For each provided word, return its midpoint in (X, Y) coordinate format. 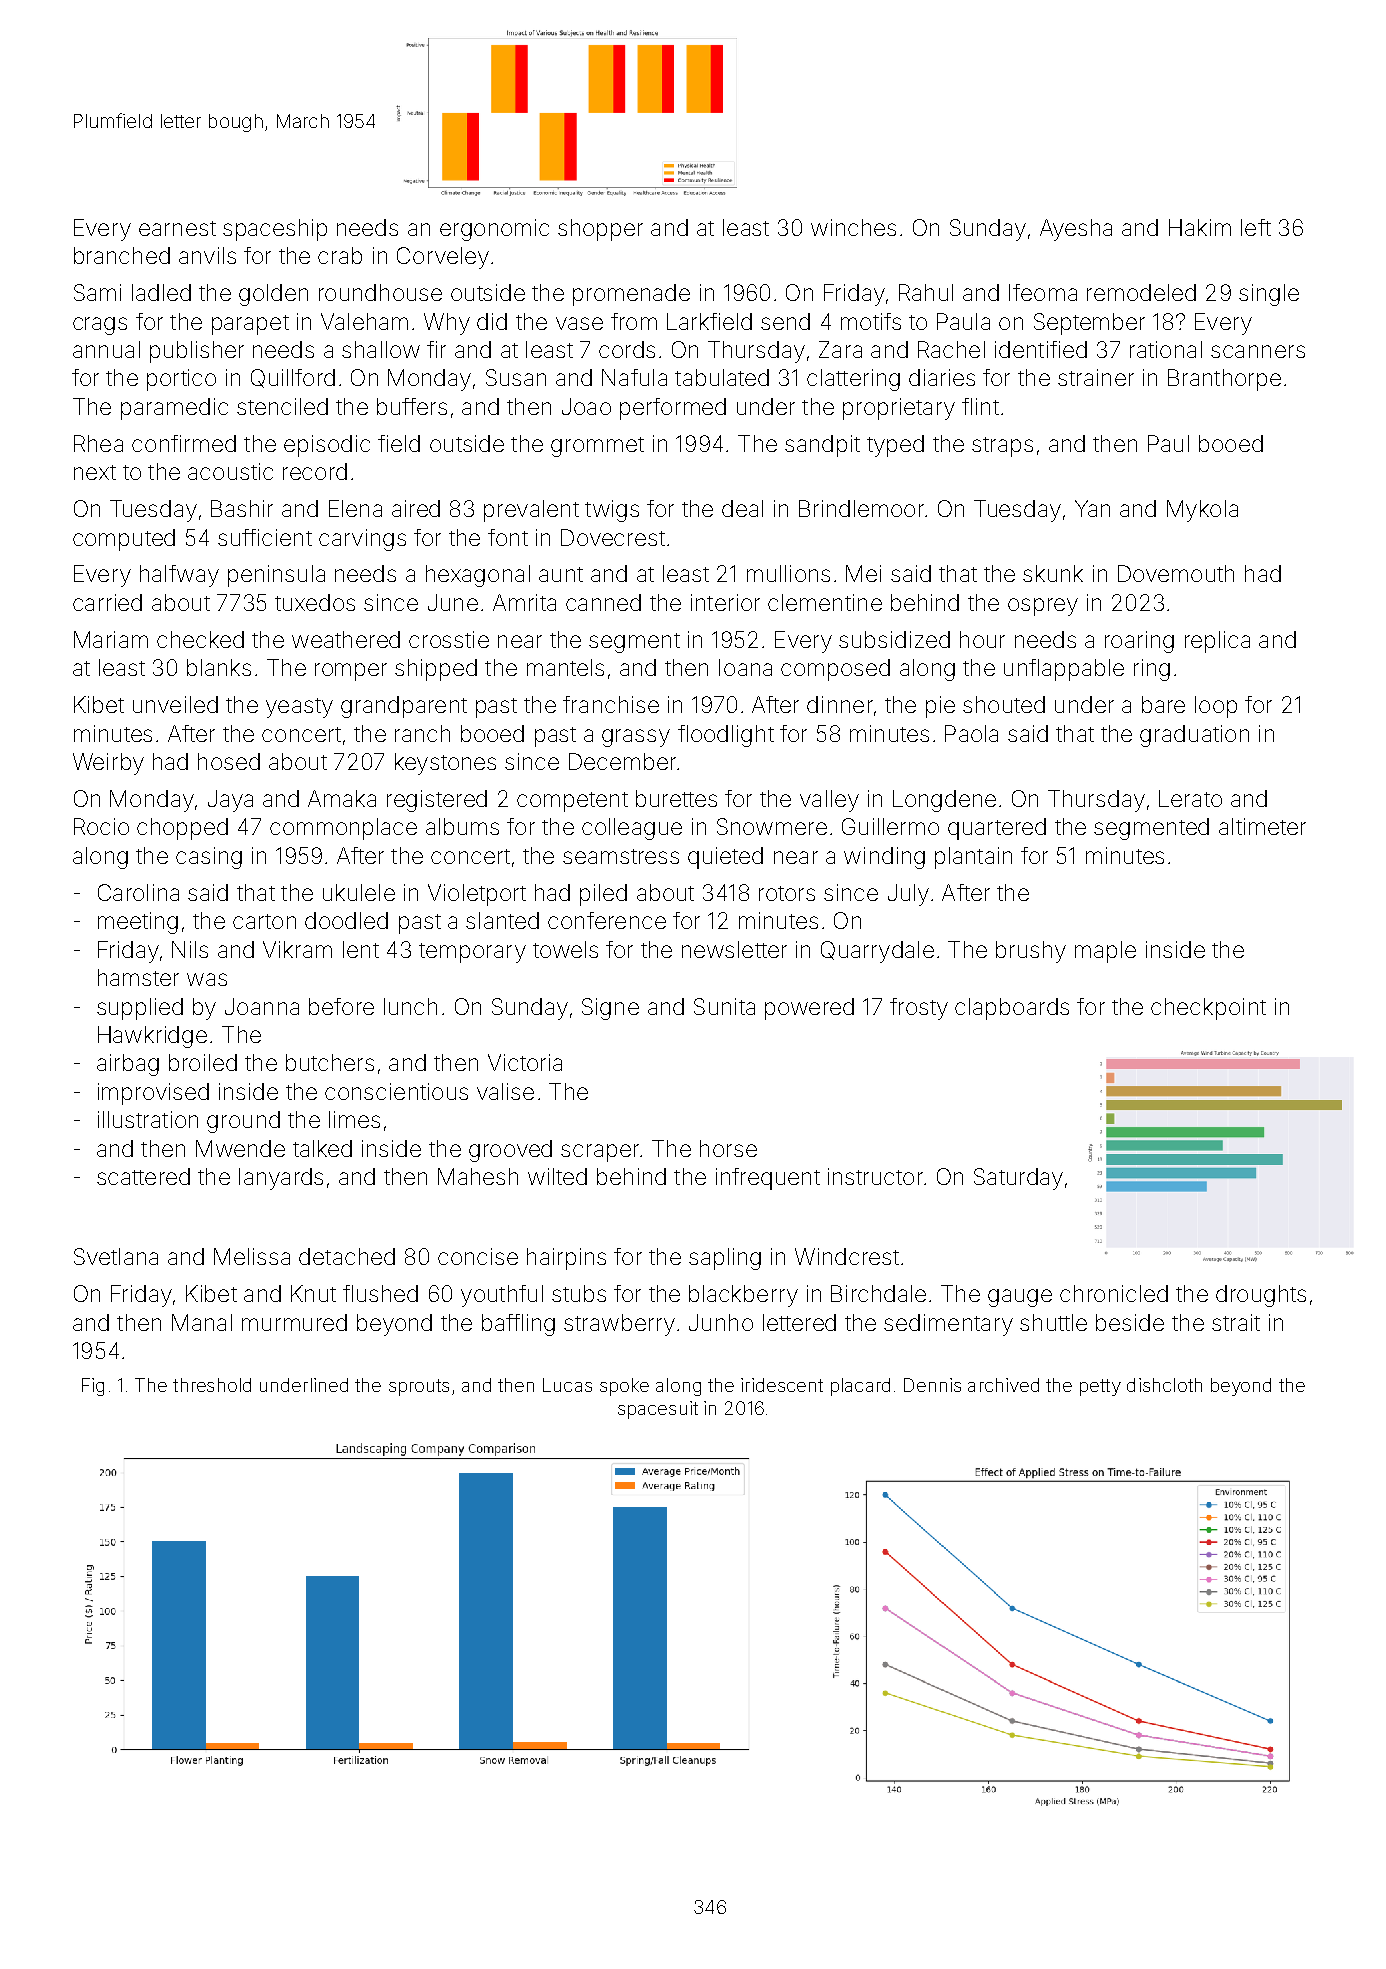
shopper (600, 230)
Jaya (230, 801)
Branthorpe (1224, 380)
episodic (327, 446)
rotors (787, 893)
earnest (177, 228)
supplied (140, 1009)
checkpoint (1208, 1009)
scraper (600, 1153)
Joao (586, 406)
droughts (1261, 1296)
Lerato (1190, 798)
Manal (202, 1322)
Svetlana (116, 1256)
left (1256, 227)
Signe (610, 1009)
